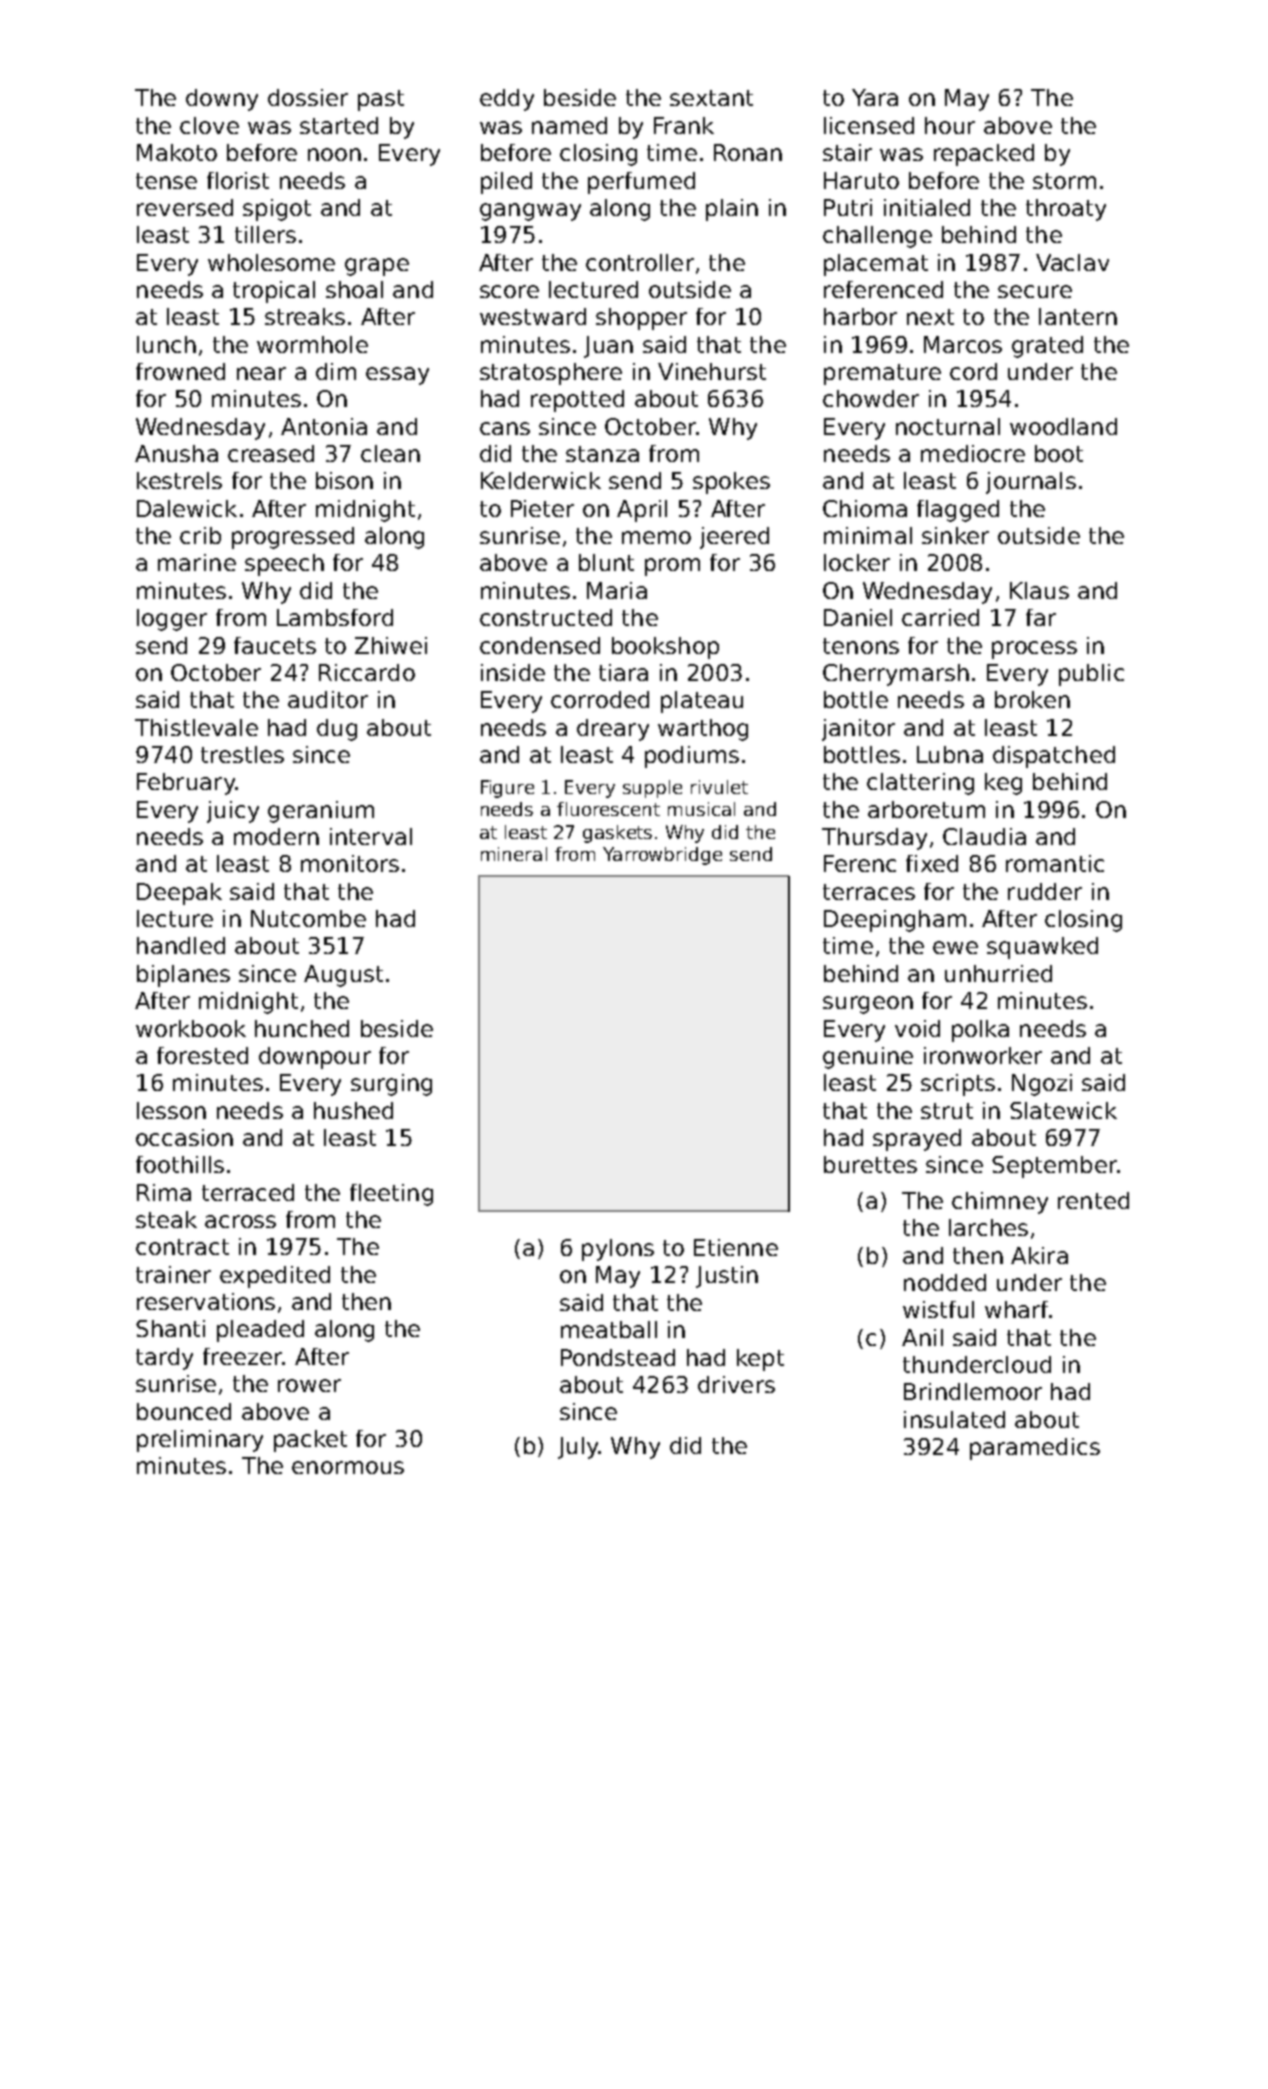 This document has width=1268, height=2089. I want to click on Pieter, so click(542, 508).
